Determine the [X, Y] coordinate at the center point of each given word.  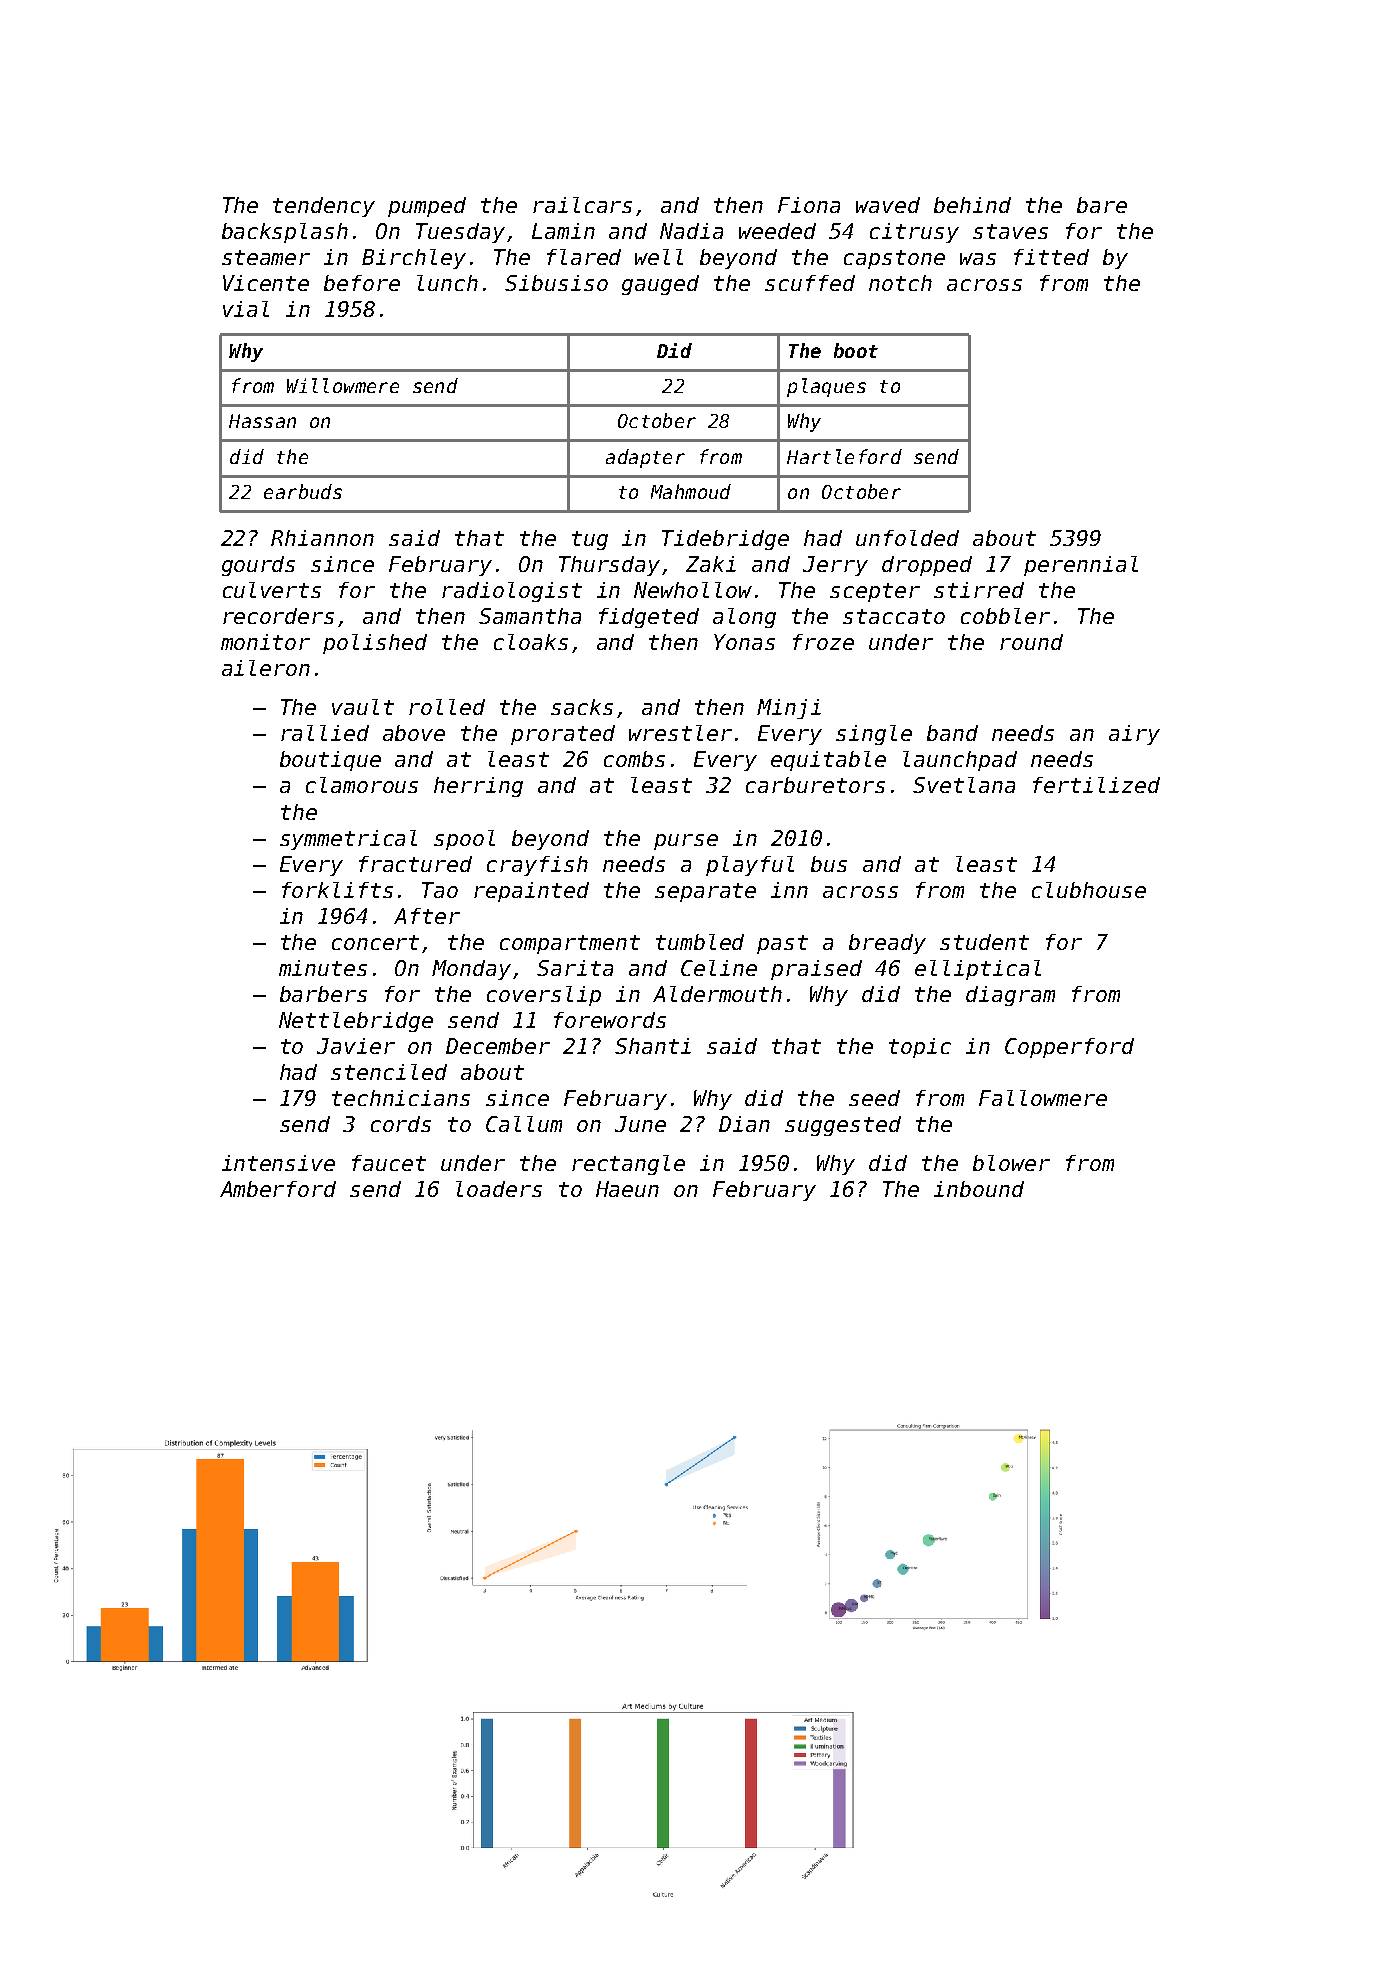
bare [1102, 205]
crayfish [537, 866]
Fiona [809, 205]
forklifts [337, 890]
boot [856, 350]
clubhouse [1089, 890]
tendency [324, 207]
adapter [645, 458]
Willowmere [343, 385]
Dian [744, 1124]
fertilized [1096, 785]
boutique [330, 761]
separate [705, 892]
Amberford [278, 1189]
